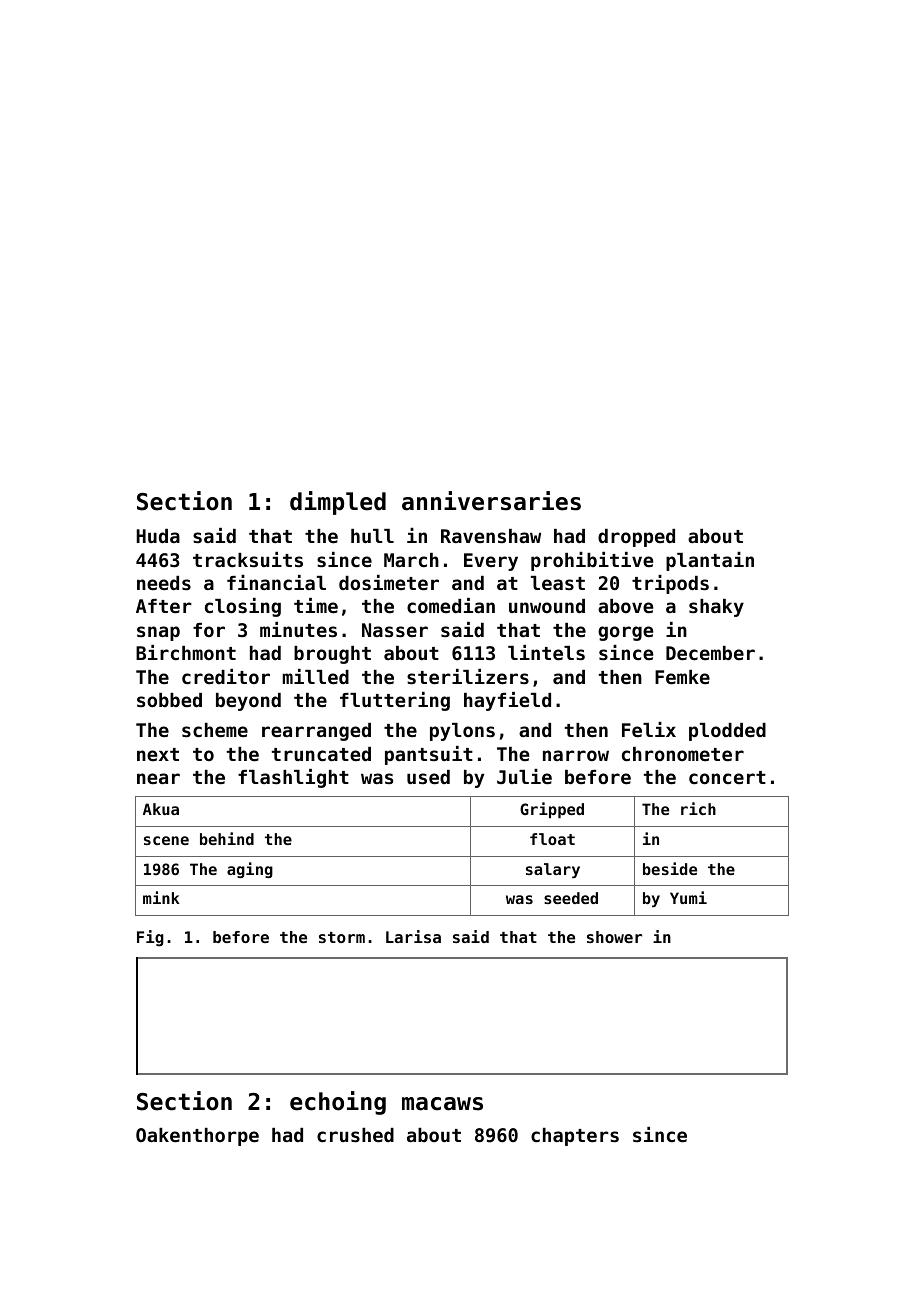  What do you see at coordinates (571, 898) in the page?
I see `seeded` at bounding box center [571, 898].
